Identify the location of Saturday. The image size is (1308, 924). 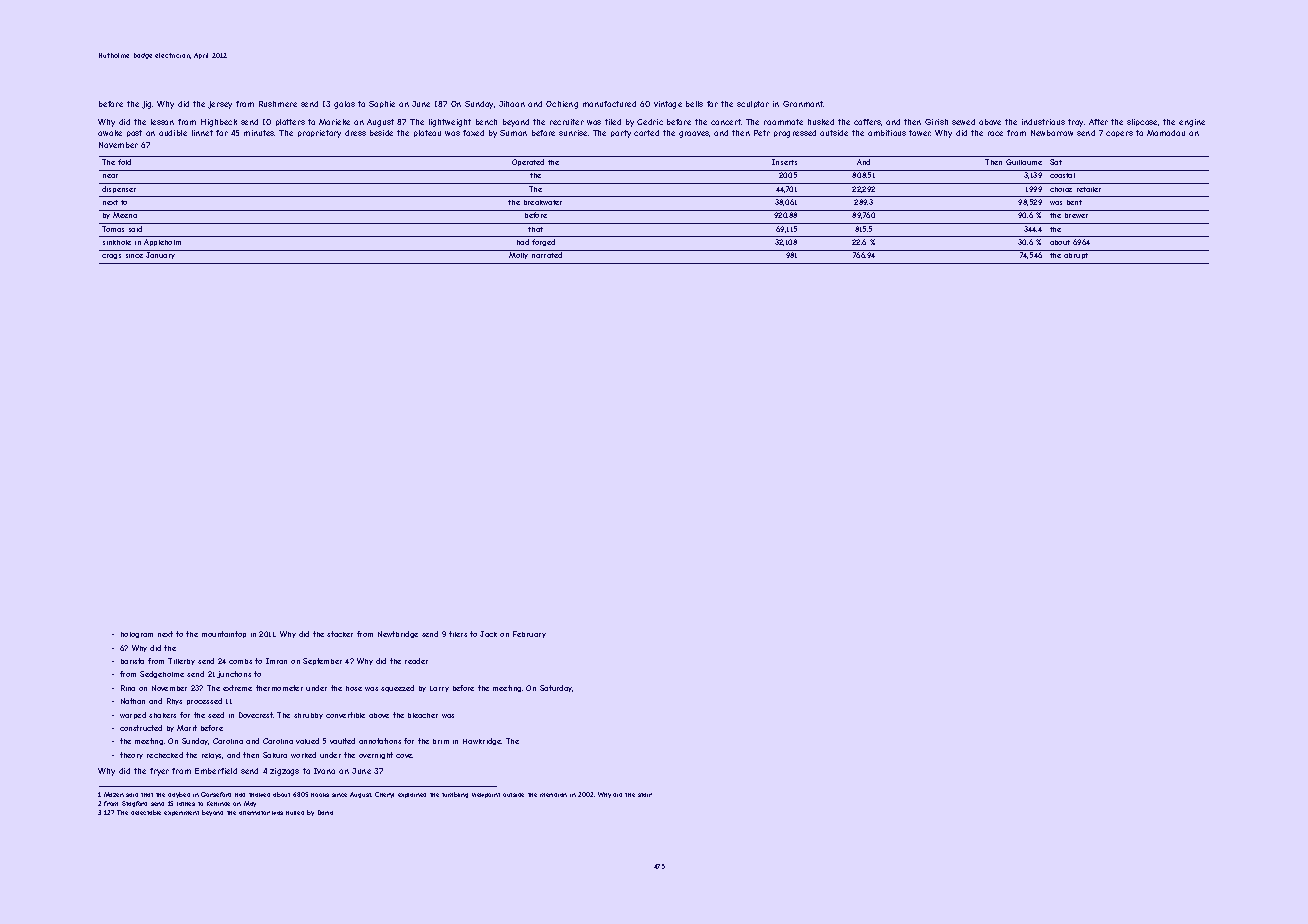
(556, 688).
